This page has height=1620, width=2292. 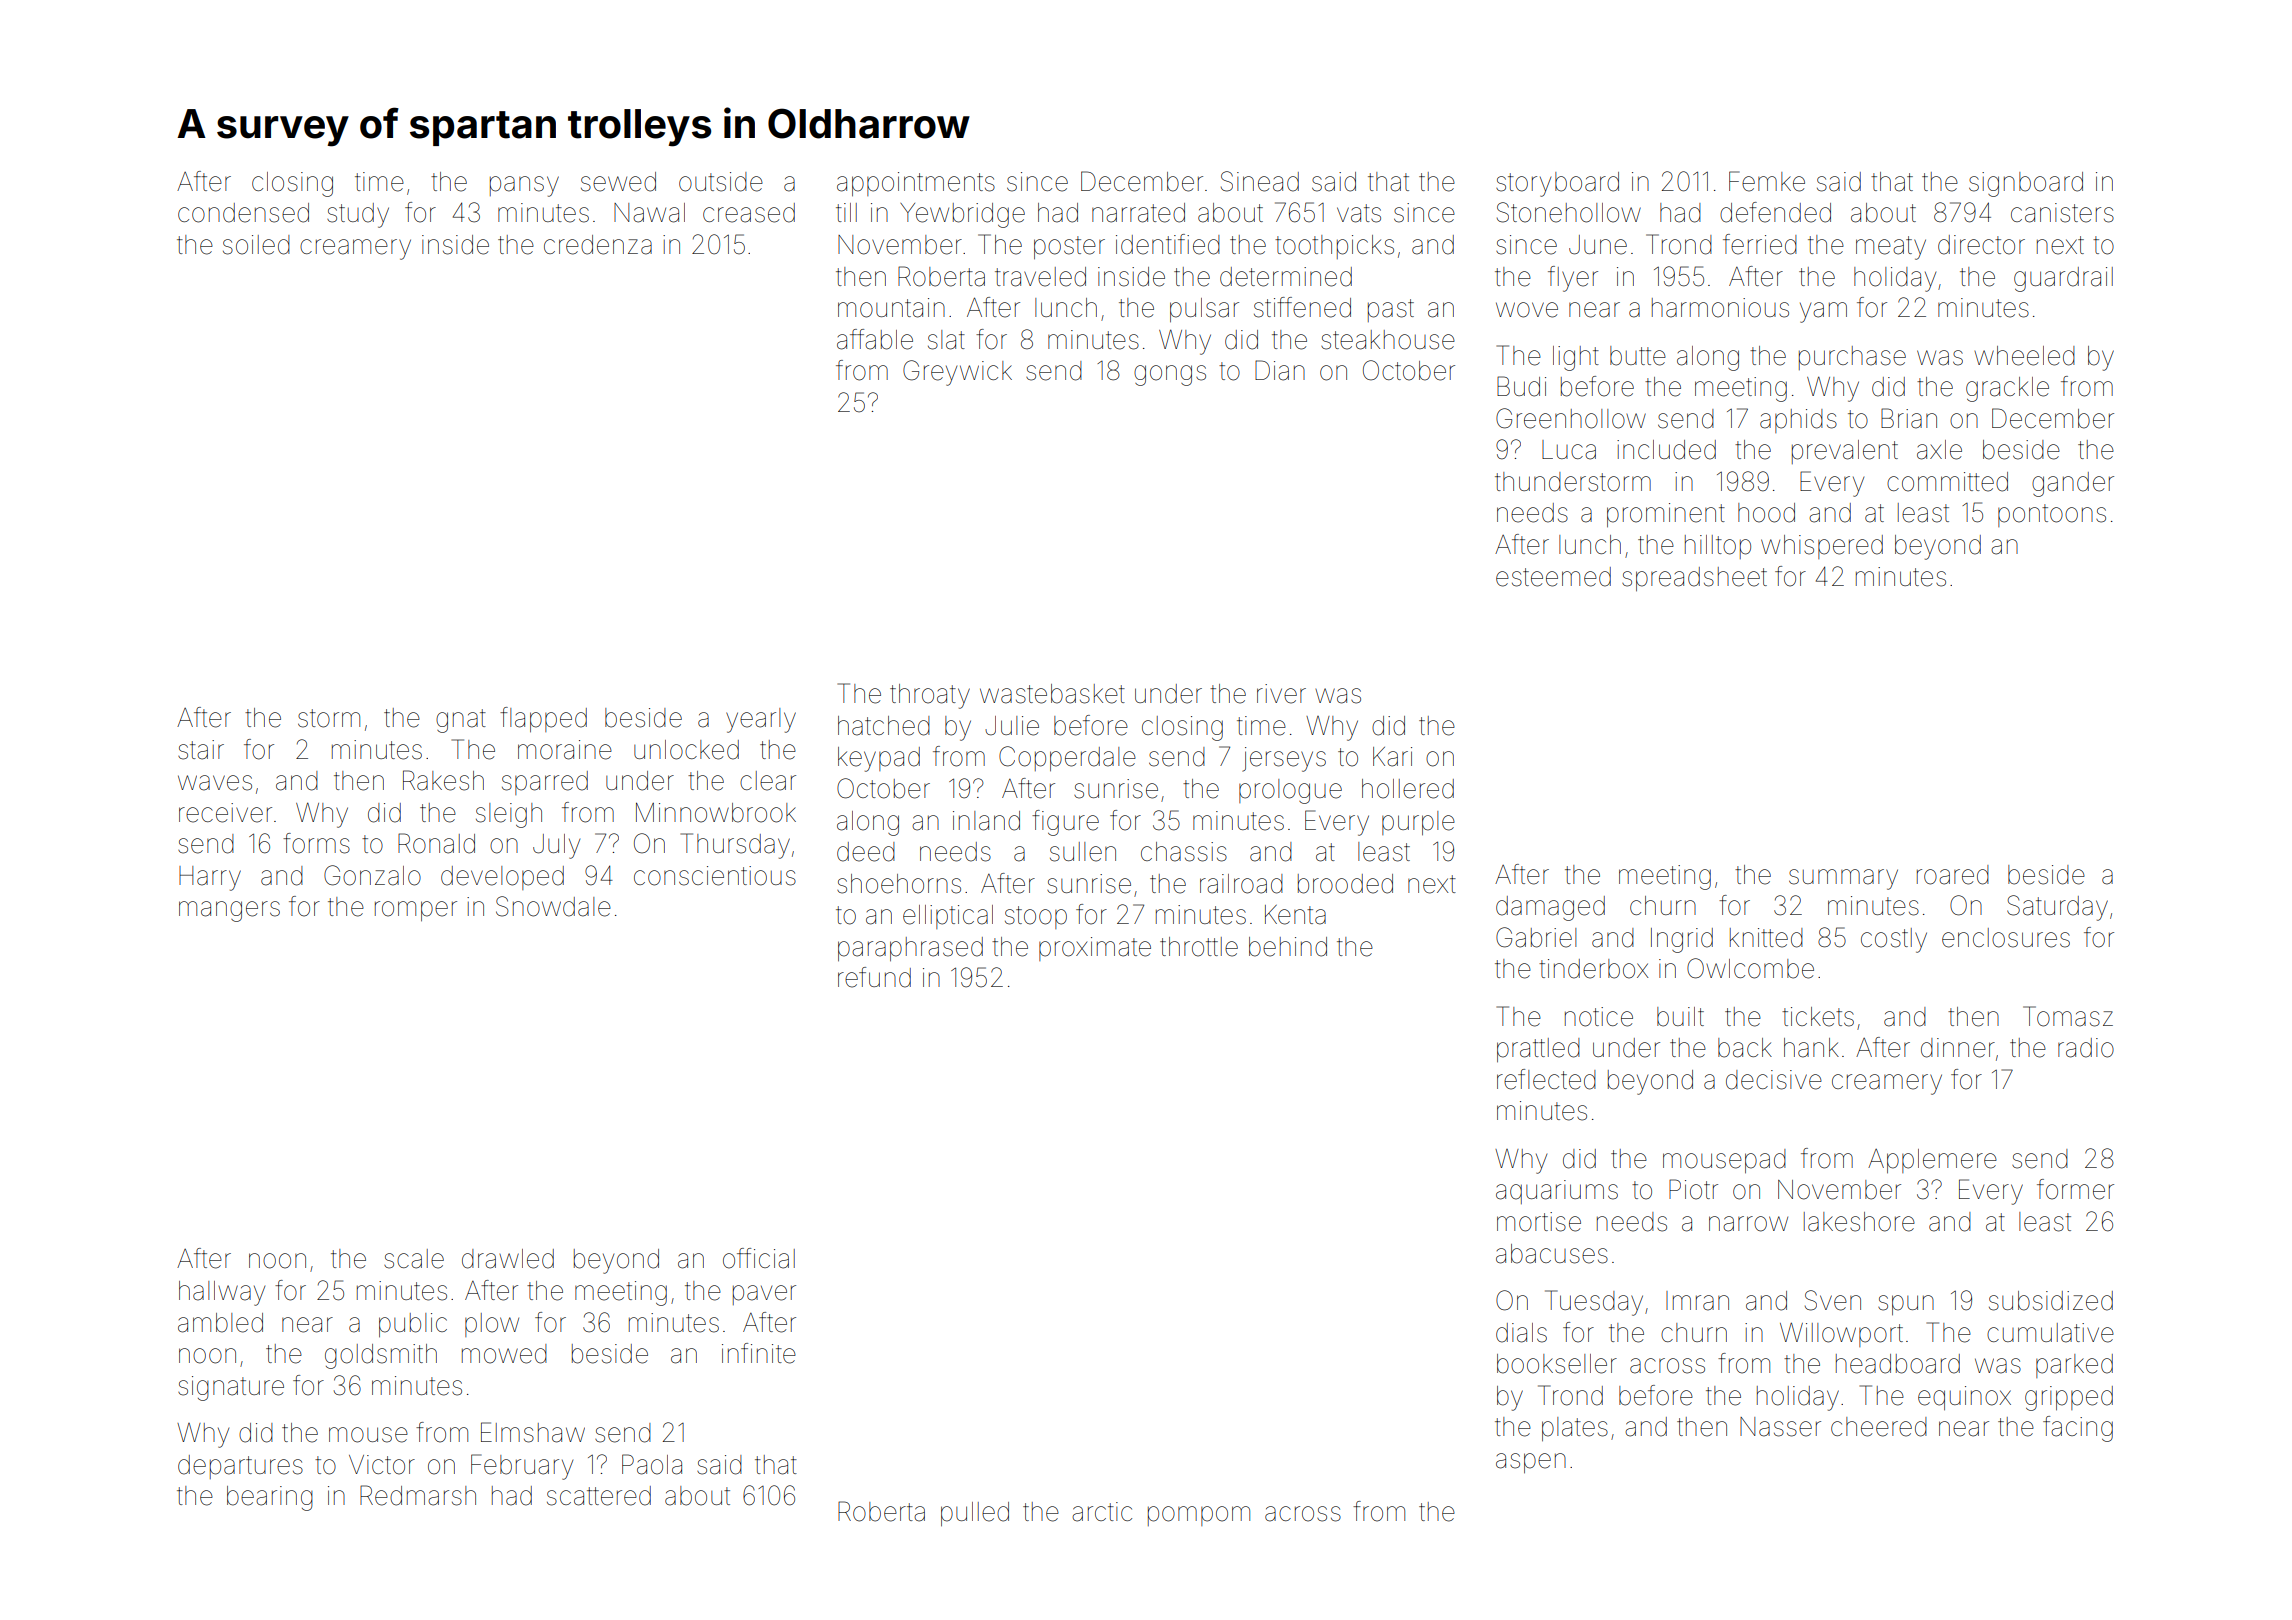 I want to click on paver, so click(x=764, y=1295).
